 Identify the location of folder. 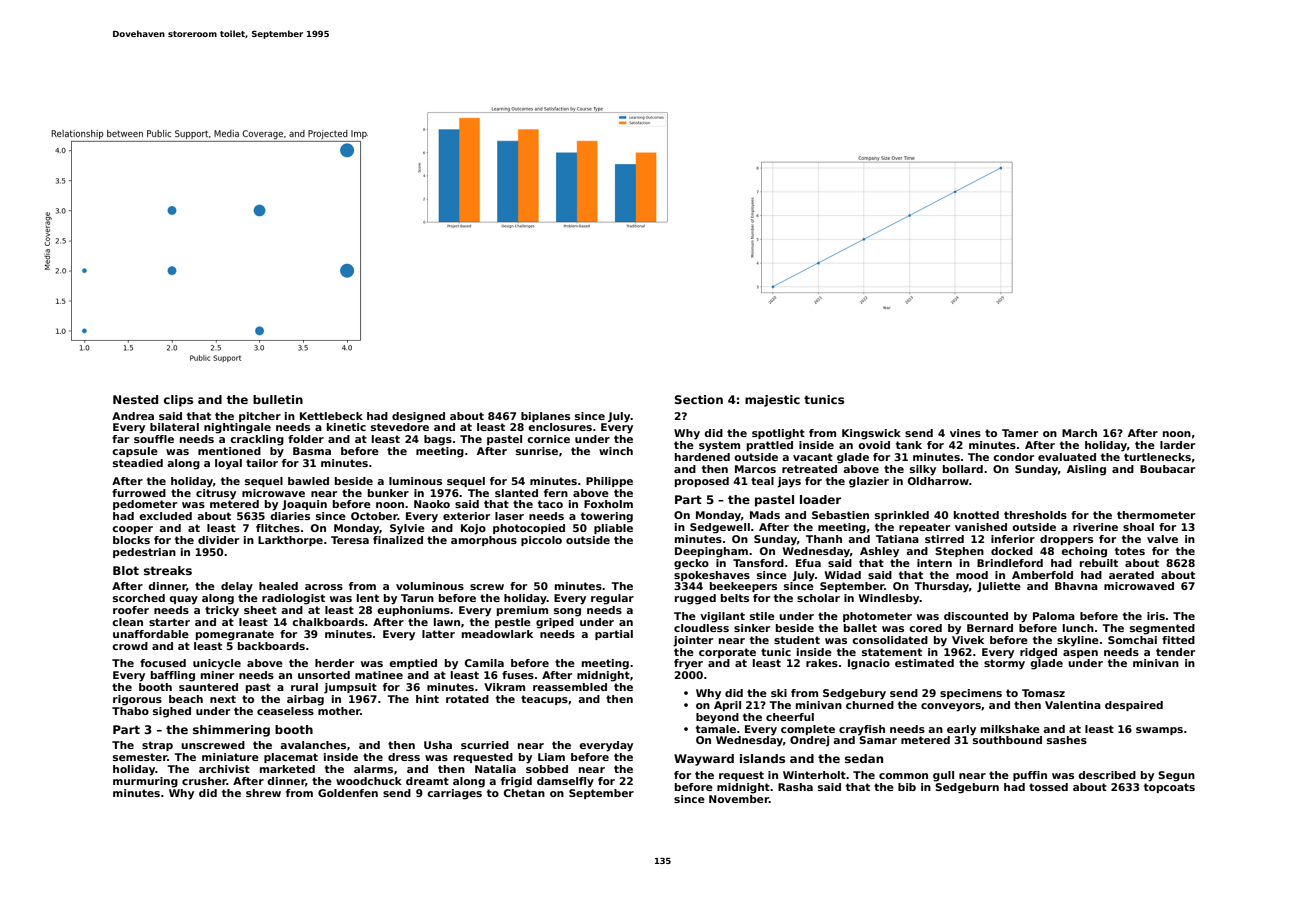
(306, 439).
